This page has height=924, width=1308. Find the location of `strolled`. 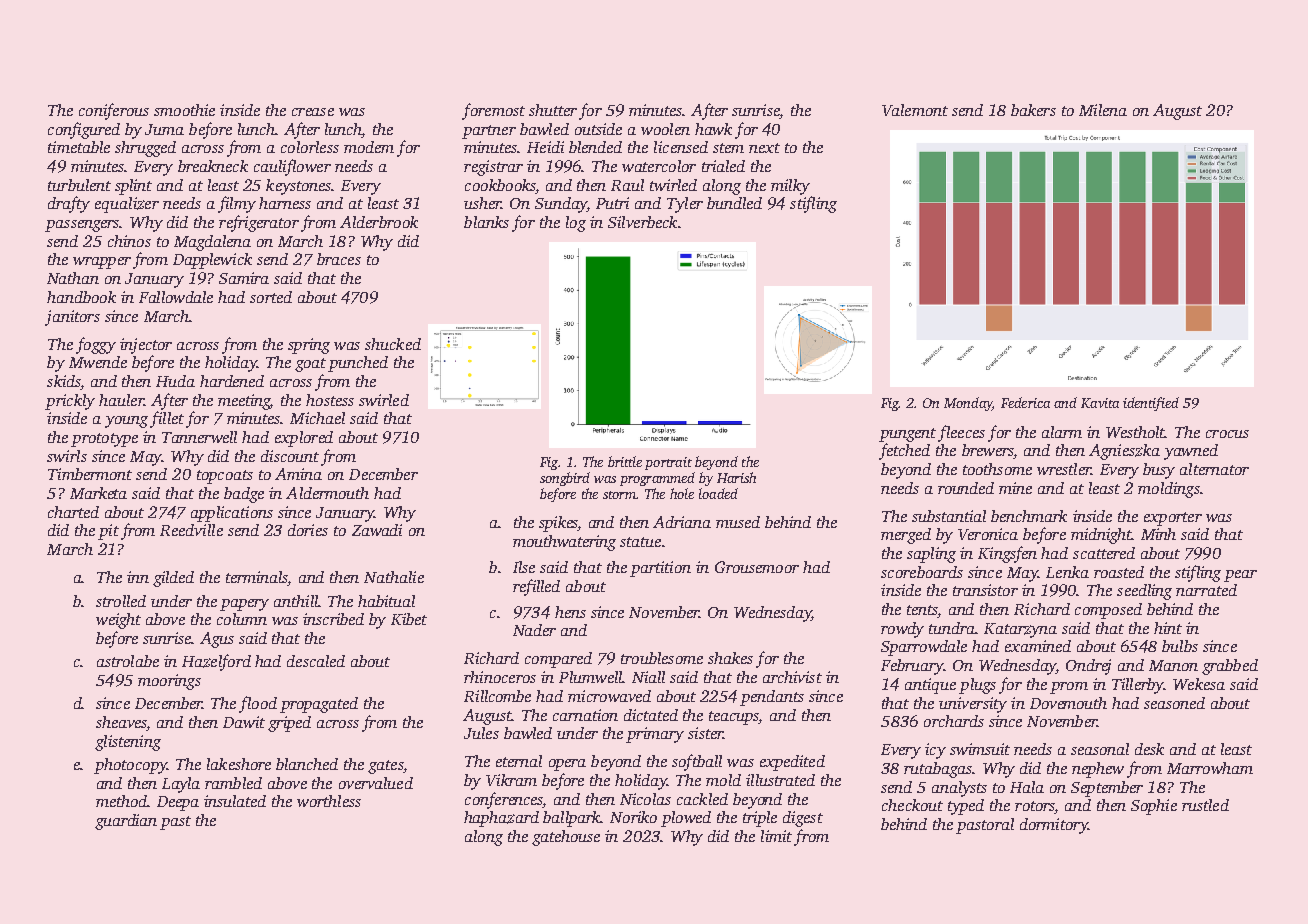

strolled is located at coordinates (121, 601).
